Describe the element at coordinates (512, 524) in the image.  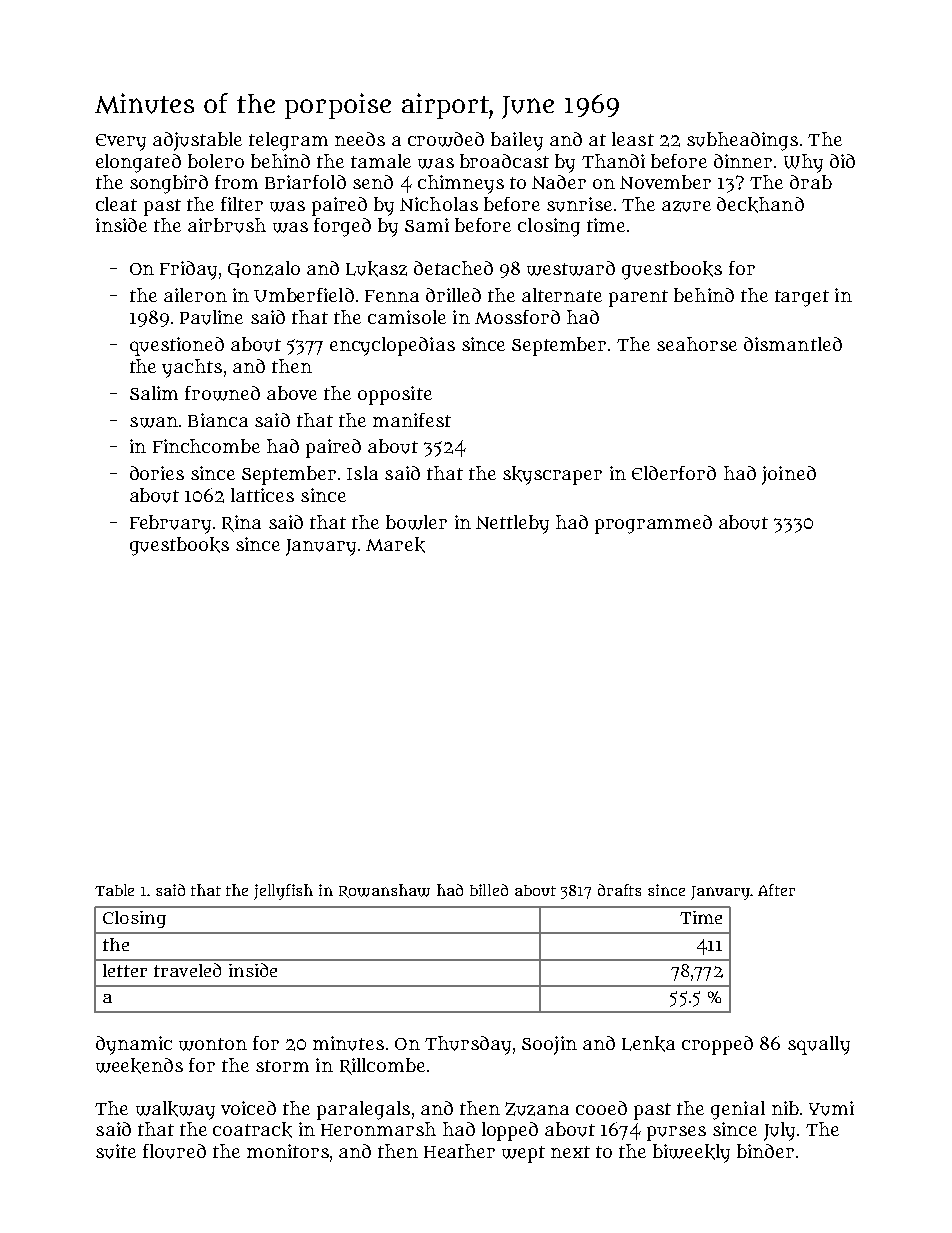
I see `Nettleby` at that location.
